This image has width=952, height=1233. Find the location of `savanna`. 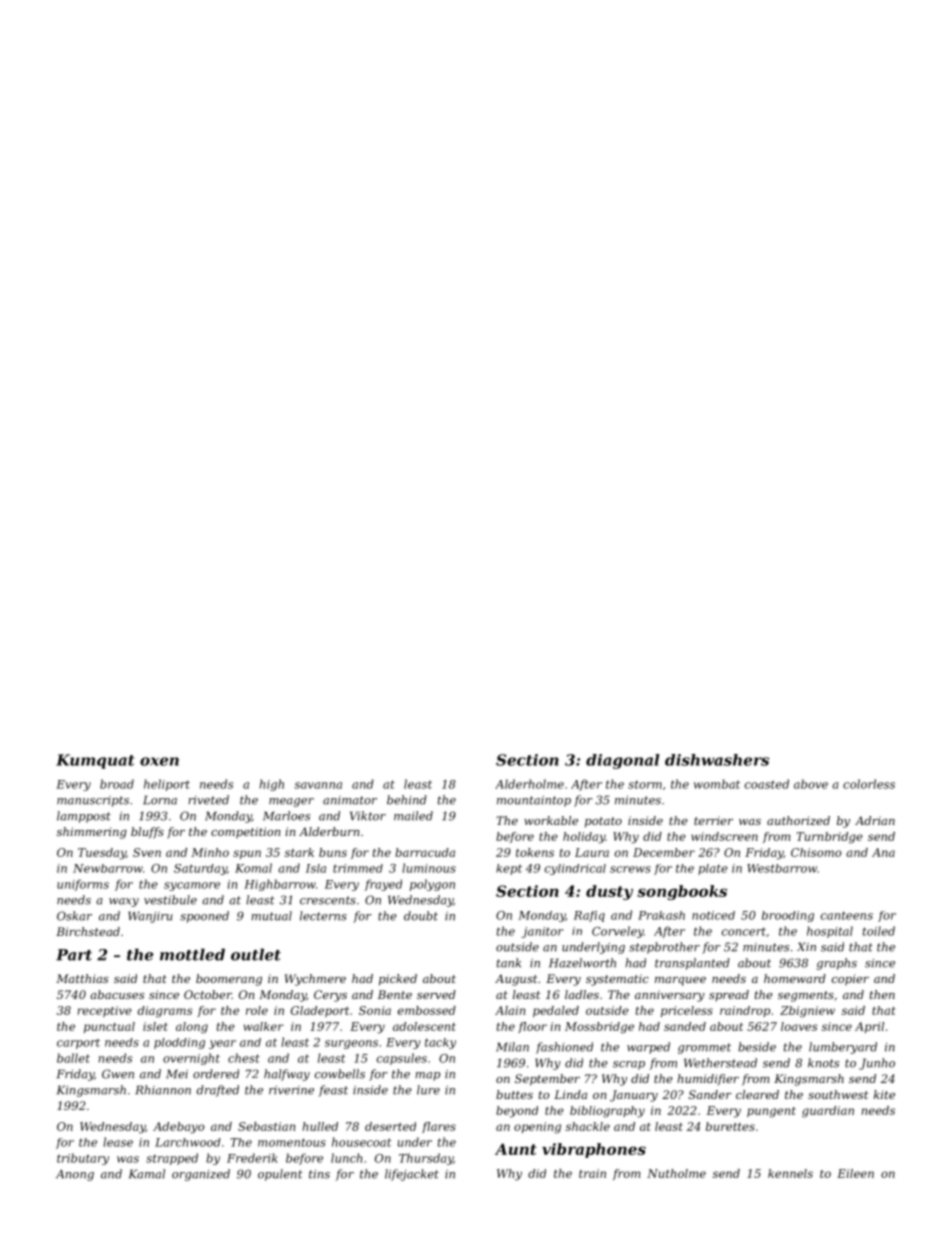

savanna is located at coordinates (318, 785).
